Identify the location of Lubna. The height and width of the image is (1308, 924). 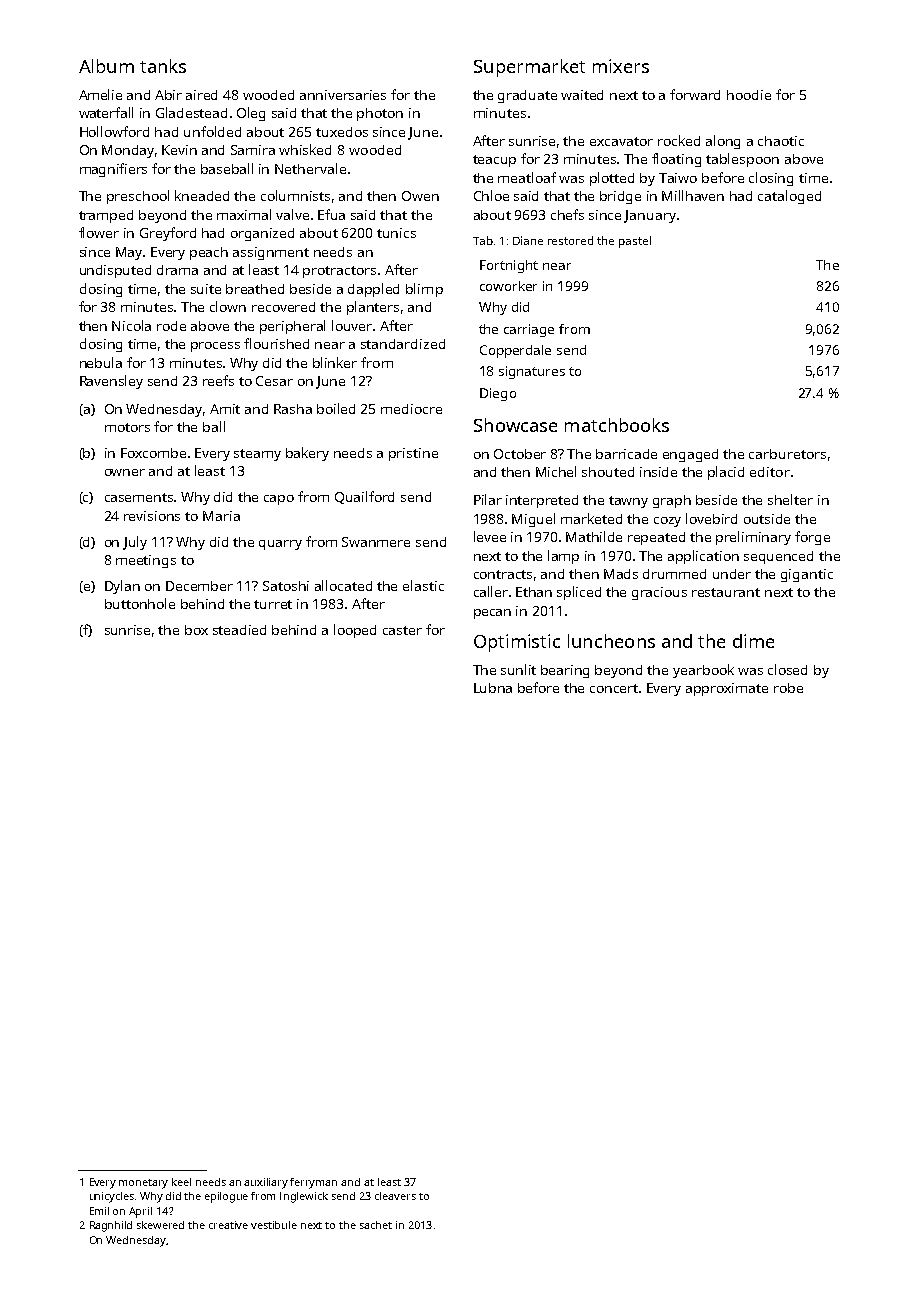
(493, 688).
